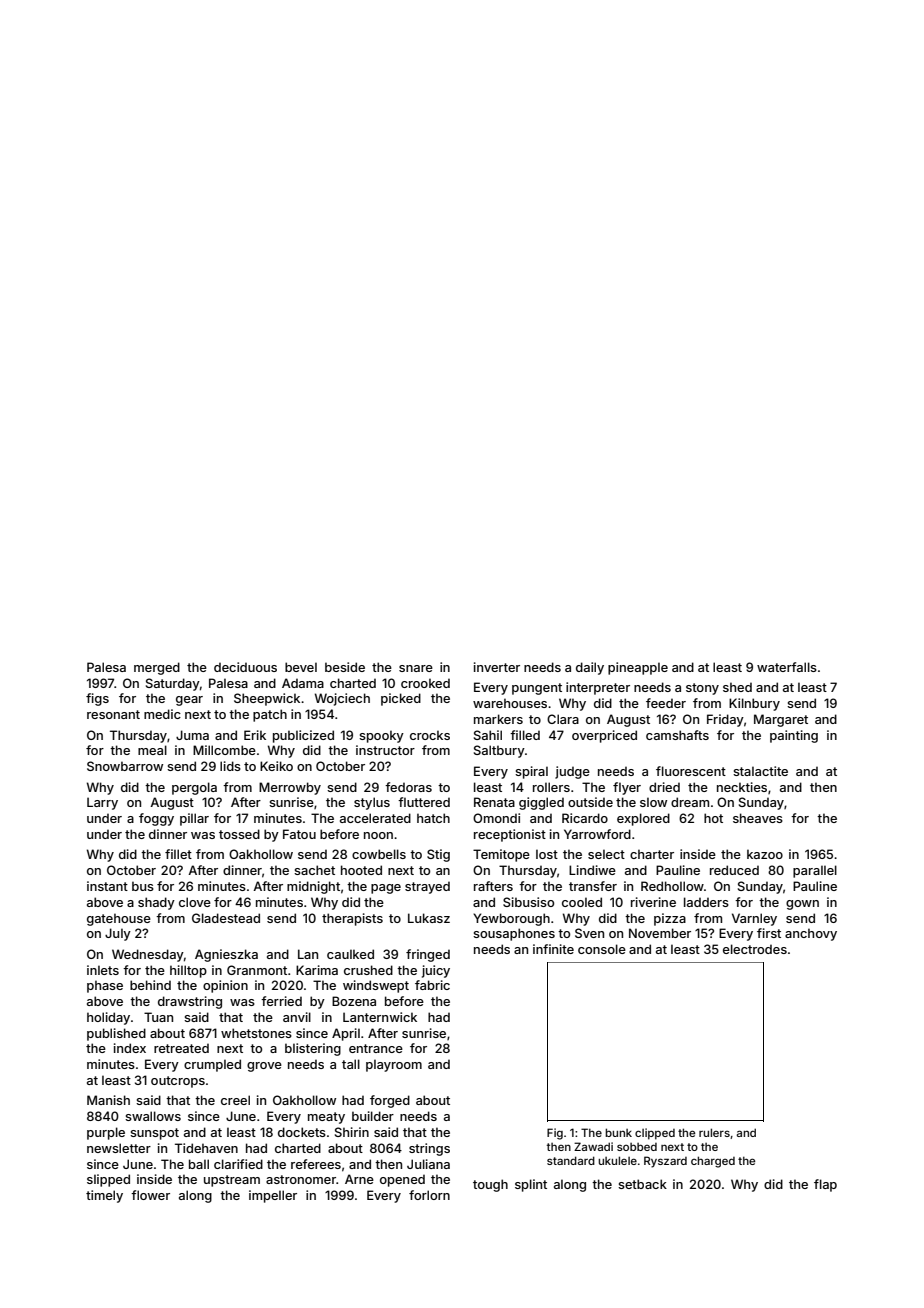 This image has width=924, height=1308. I want to click on waterfalls, so click(787, 667).
